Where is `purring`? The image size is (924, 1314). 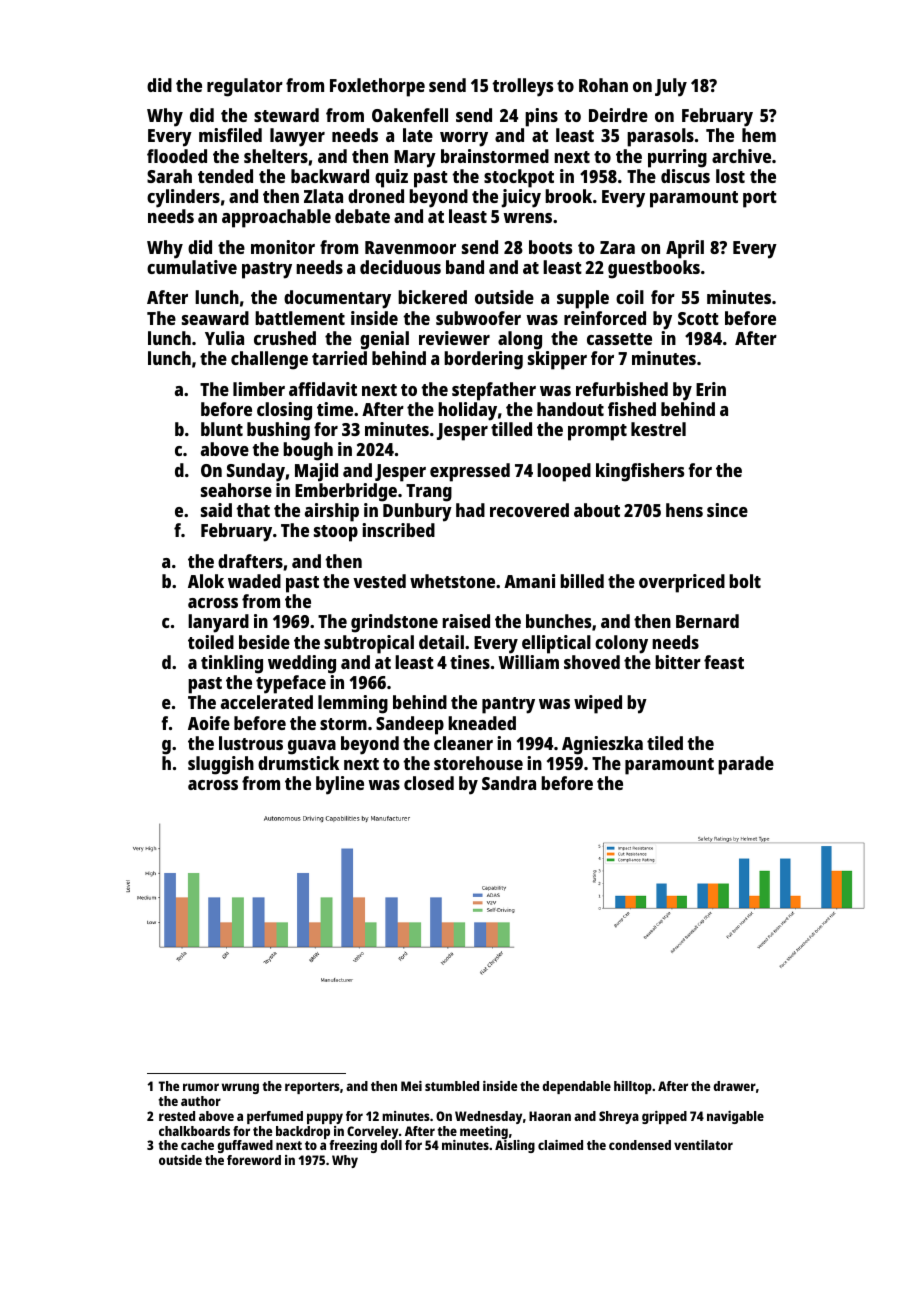 purring is located at coordinates (677, 158).
